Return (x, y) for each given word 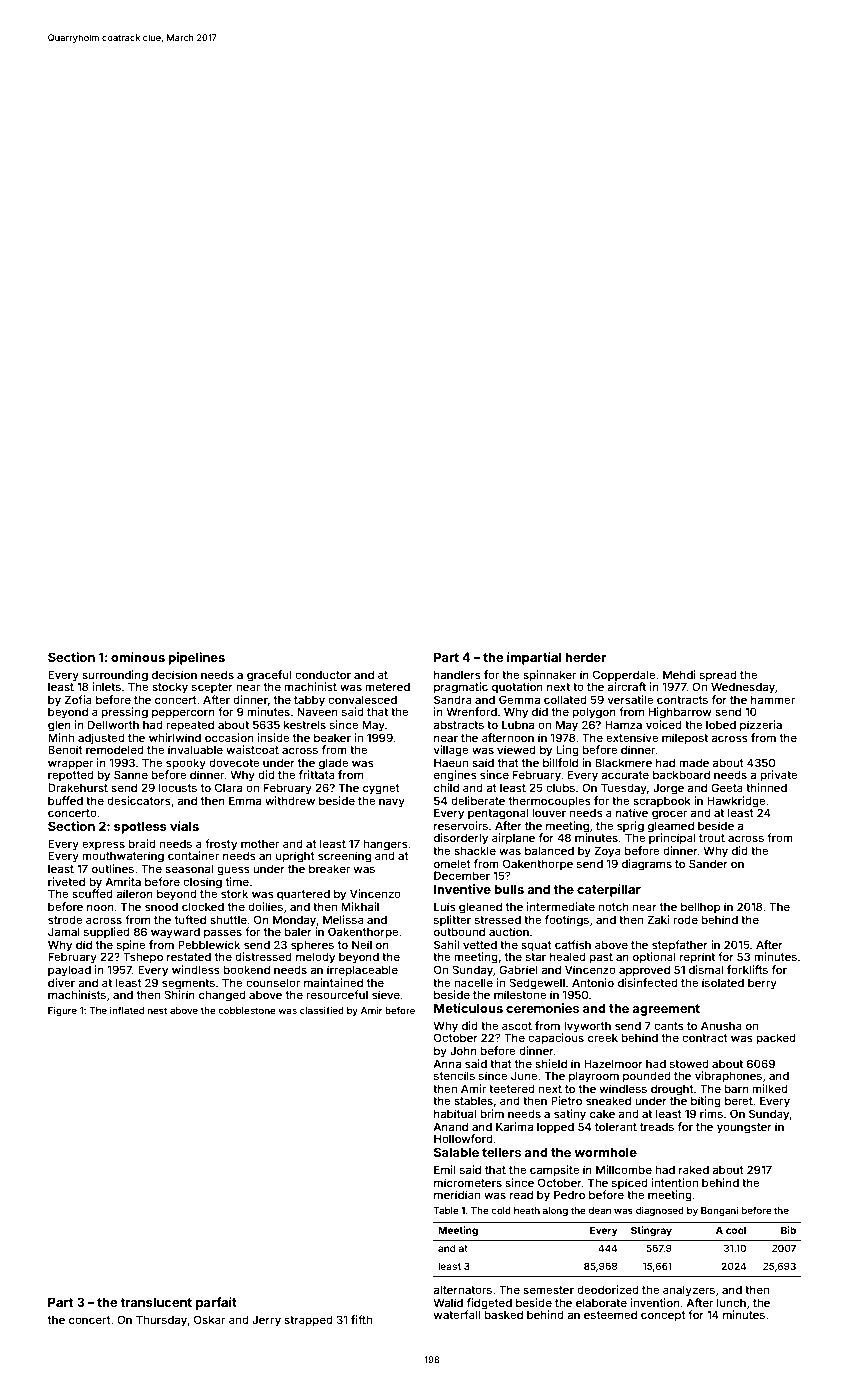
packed (776, 1039)
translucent (156, 1302)
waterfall (457, 1314)
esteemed (610, 1314)
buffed (65, 800)
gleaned (480, 908)
